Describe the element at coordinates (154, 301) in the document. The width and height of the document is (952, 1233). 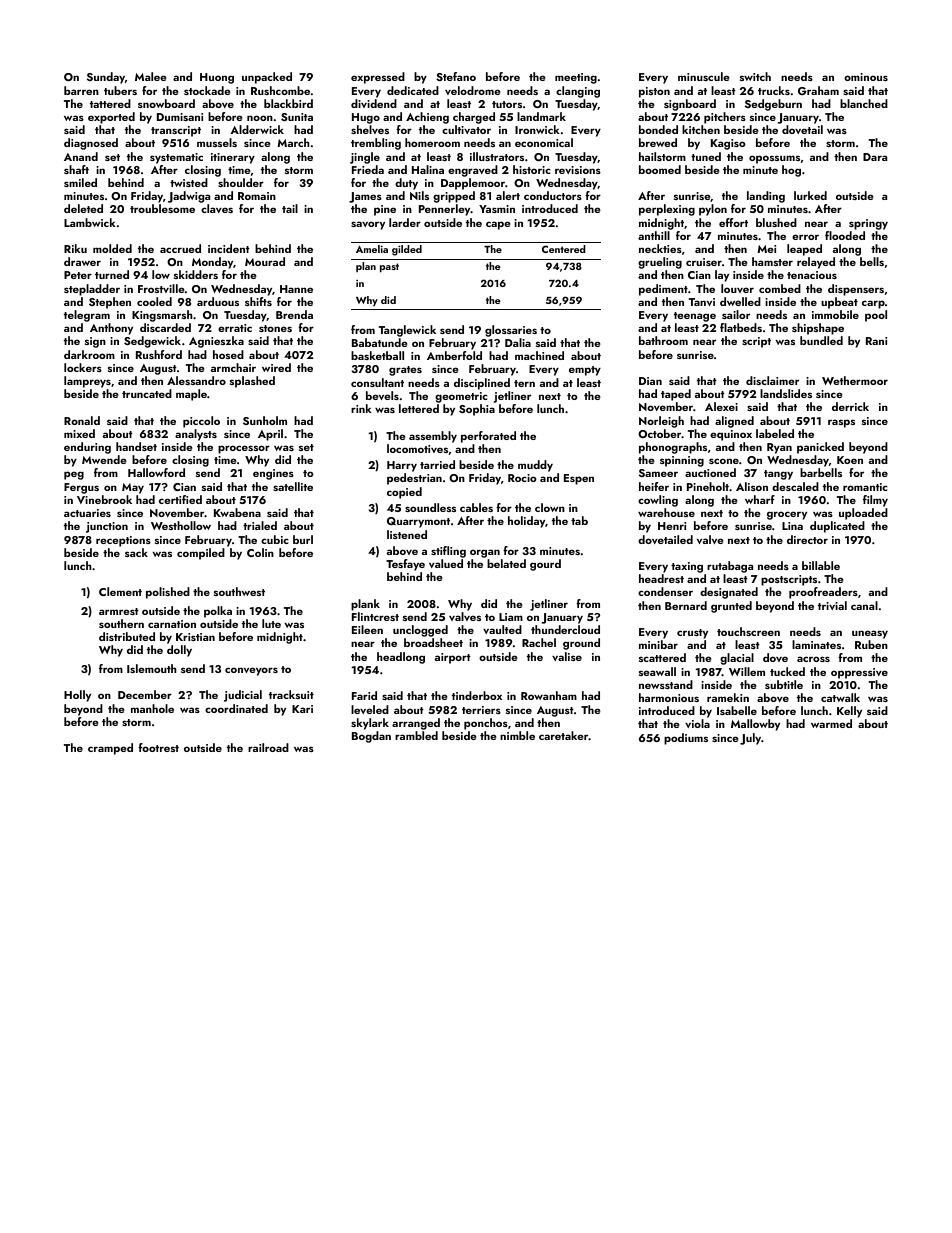
I see `cooled` at that location.
